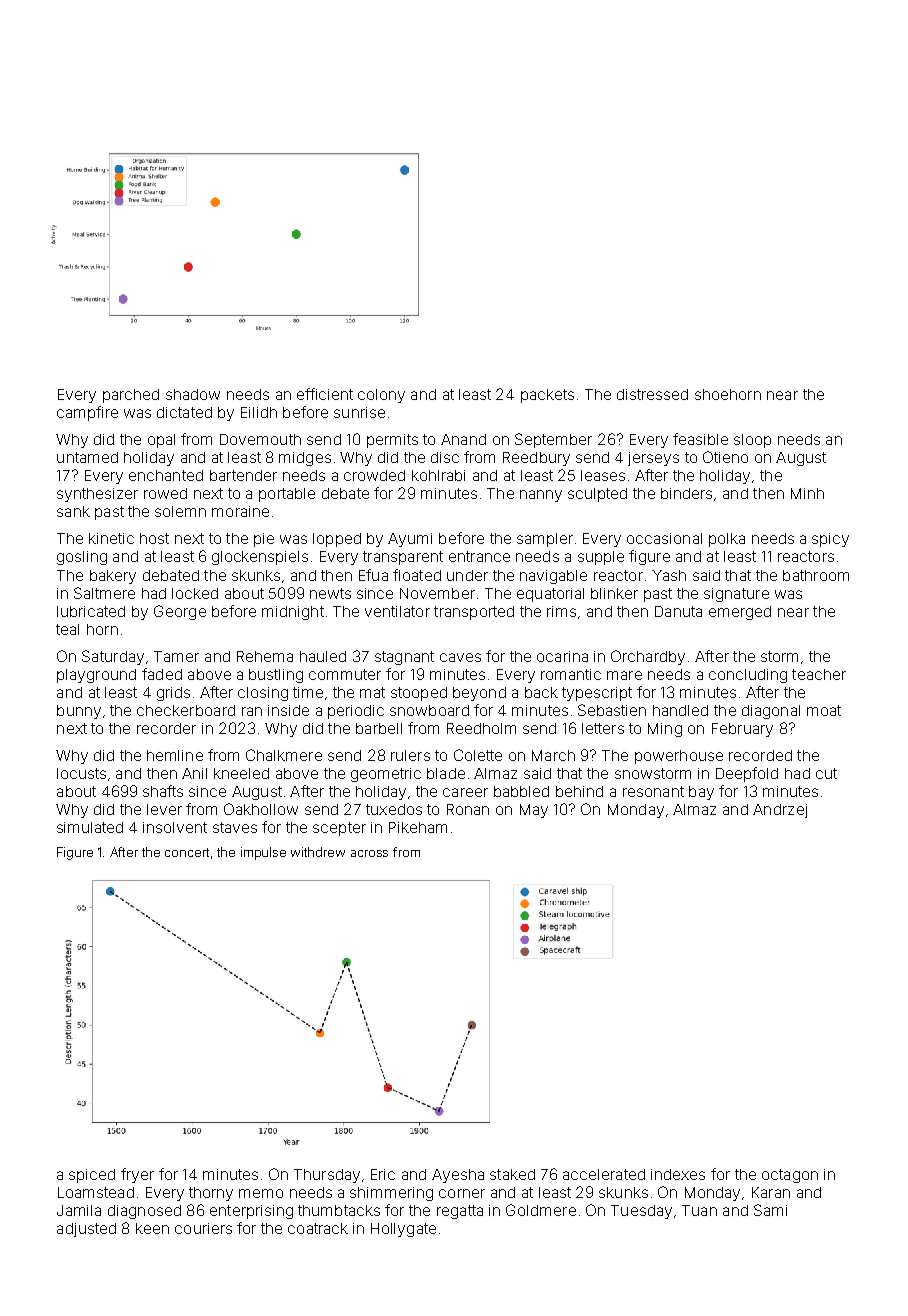 This screenshot has height=1316, width=908. What do you see at coordinates (369, 853) in the screenshot?
I see `across` at bounding box center [369, 853].
